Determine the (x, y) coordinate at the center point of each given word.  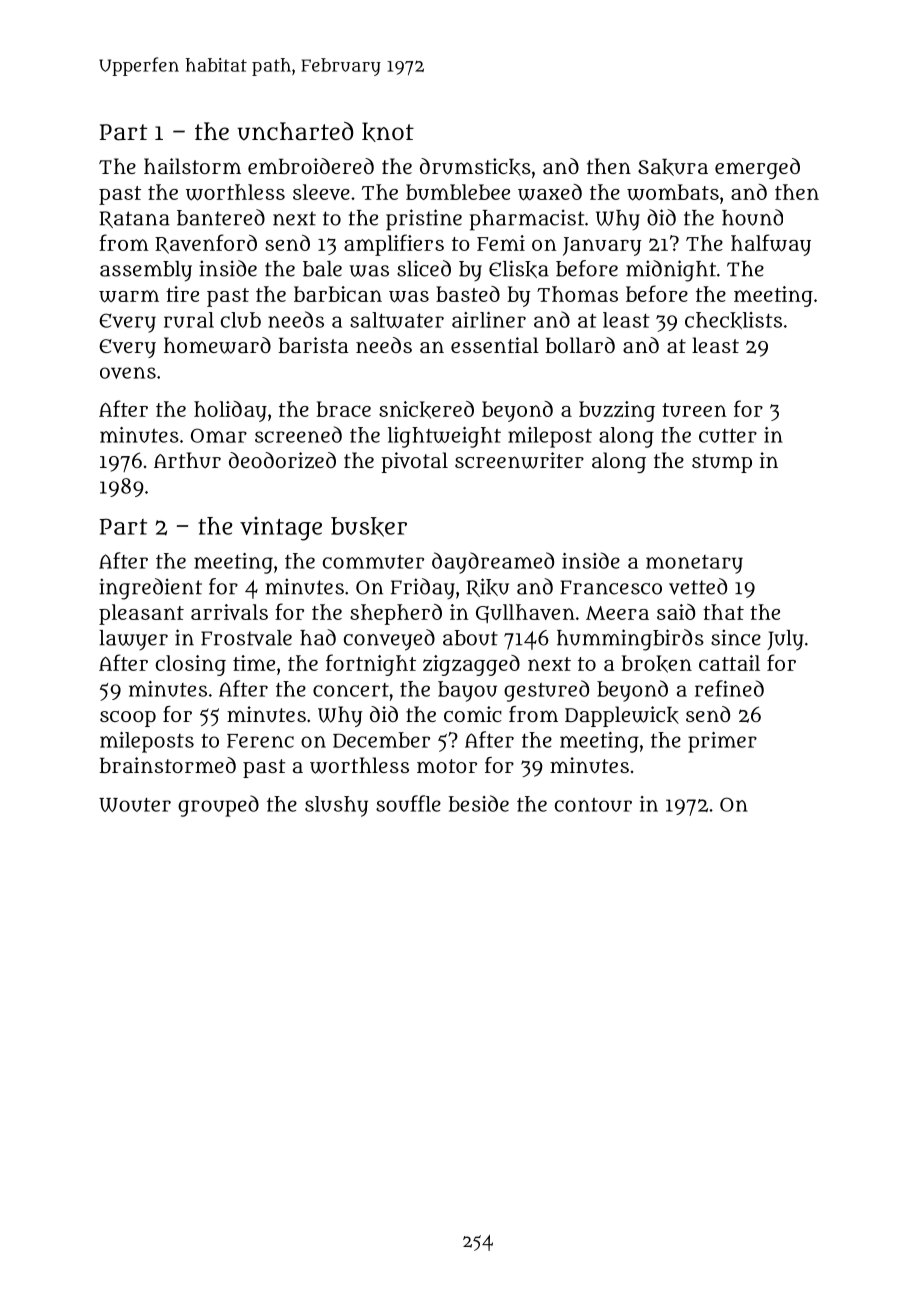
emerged (757, 168)
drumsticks (475, 167)
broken (656, 664)
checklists (733, 320)
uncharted (295, 131)
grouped (218, 806)
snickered (426, 410)
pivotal (414, 462)
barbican (338, 294)
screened (298, 434)
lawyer (133, 640)
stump (722, 463)
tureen (694, 410)
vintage (281, 529)
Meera (617, 613)
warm (129, 296)
